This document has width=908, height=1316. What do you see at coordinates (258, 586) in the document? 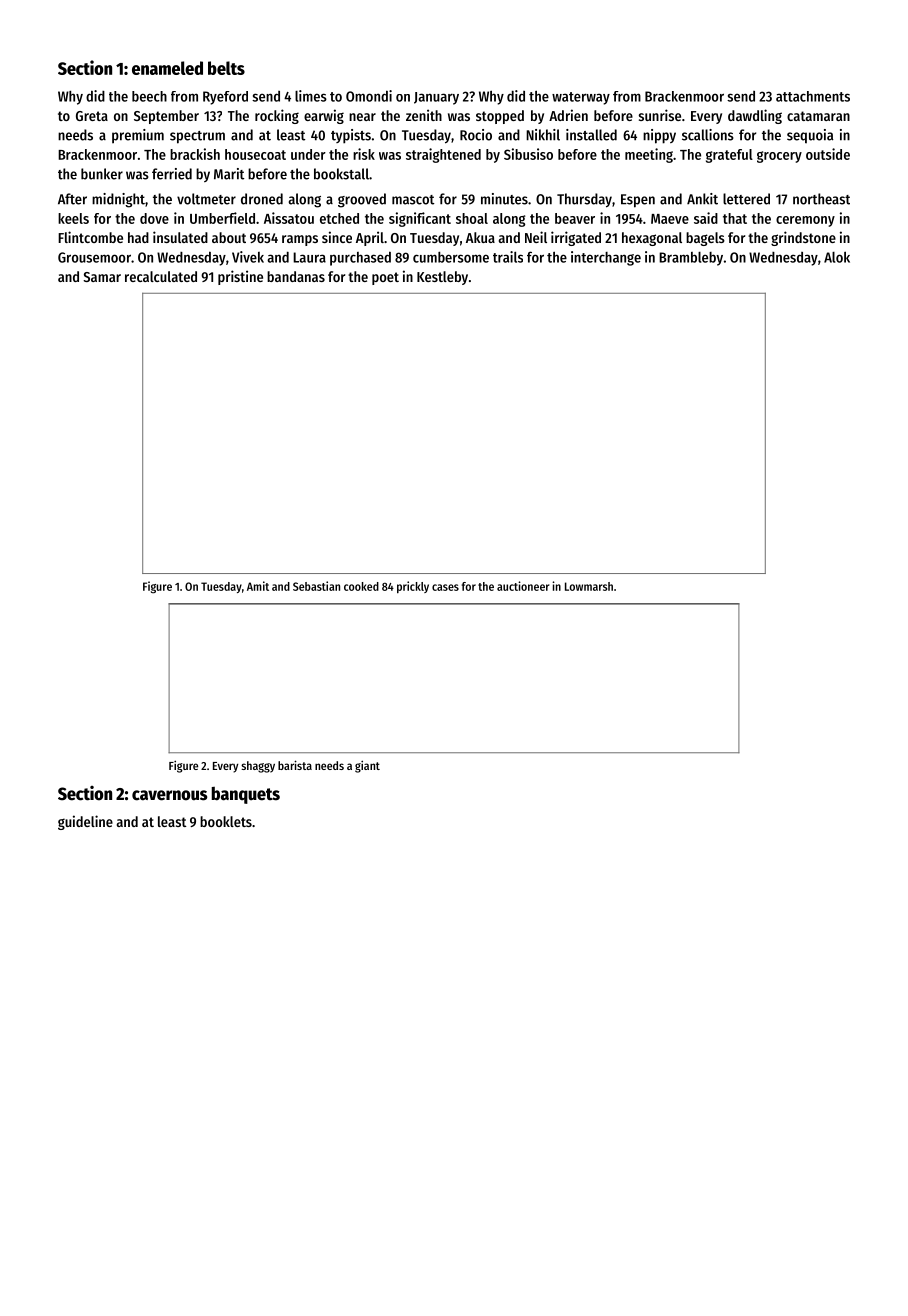
I see `Amit` at bounding box center [258, 586].
